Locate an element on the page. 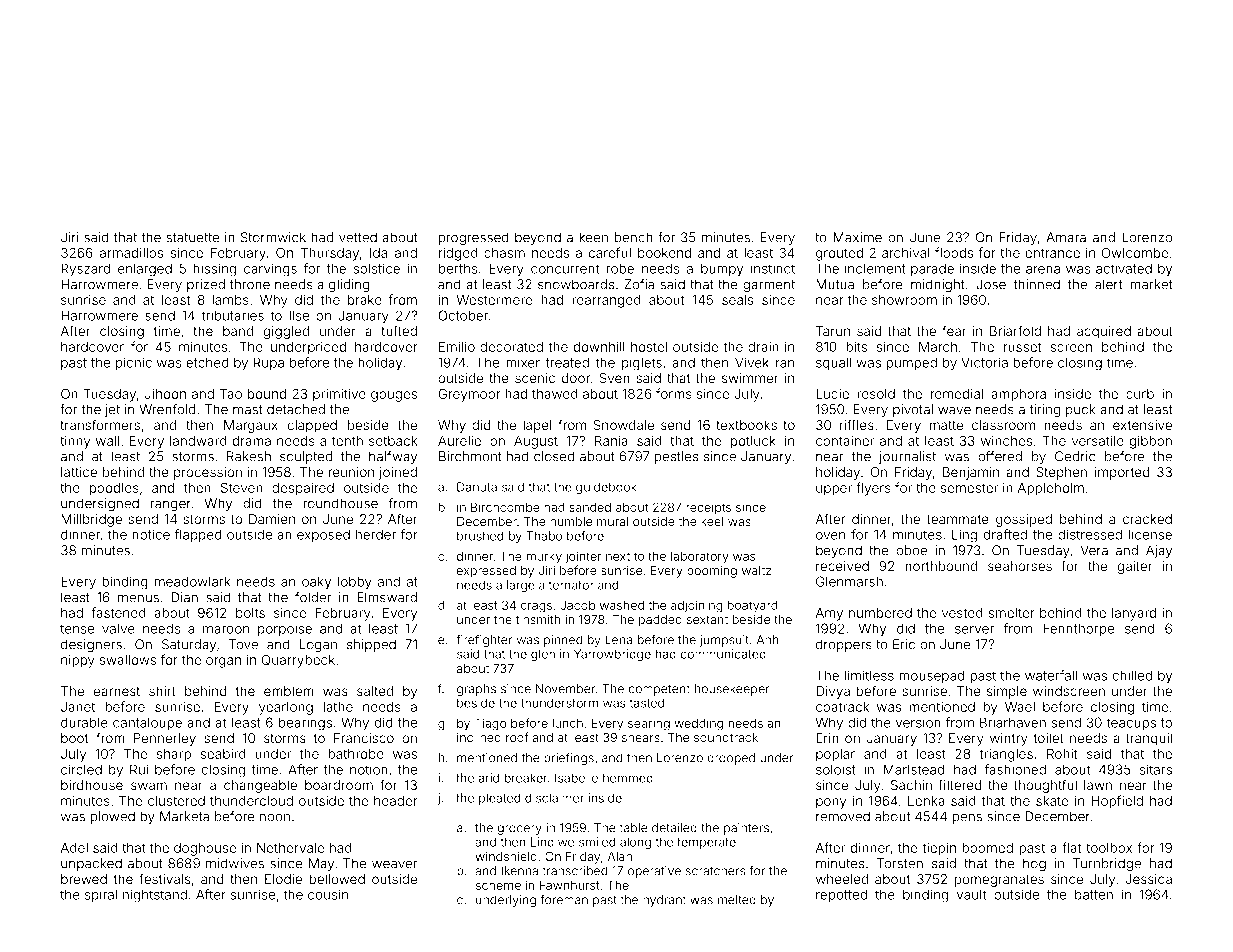  drooped is located at coordinates (731, 759).
